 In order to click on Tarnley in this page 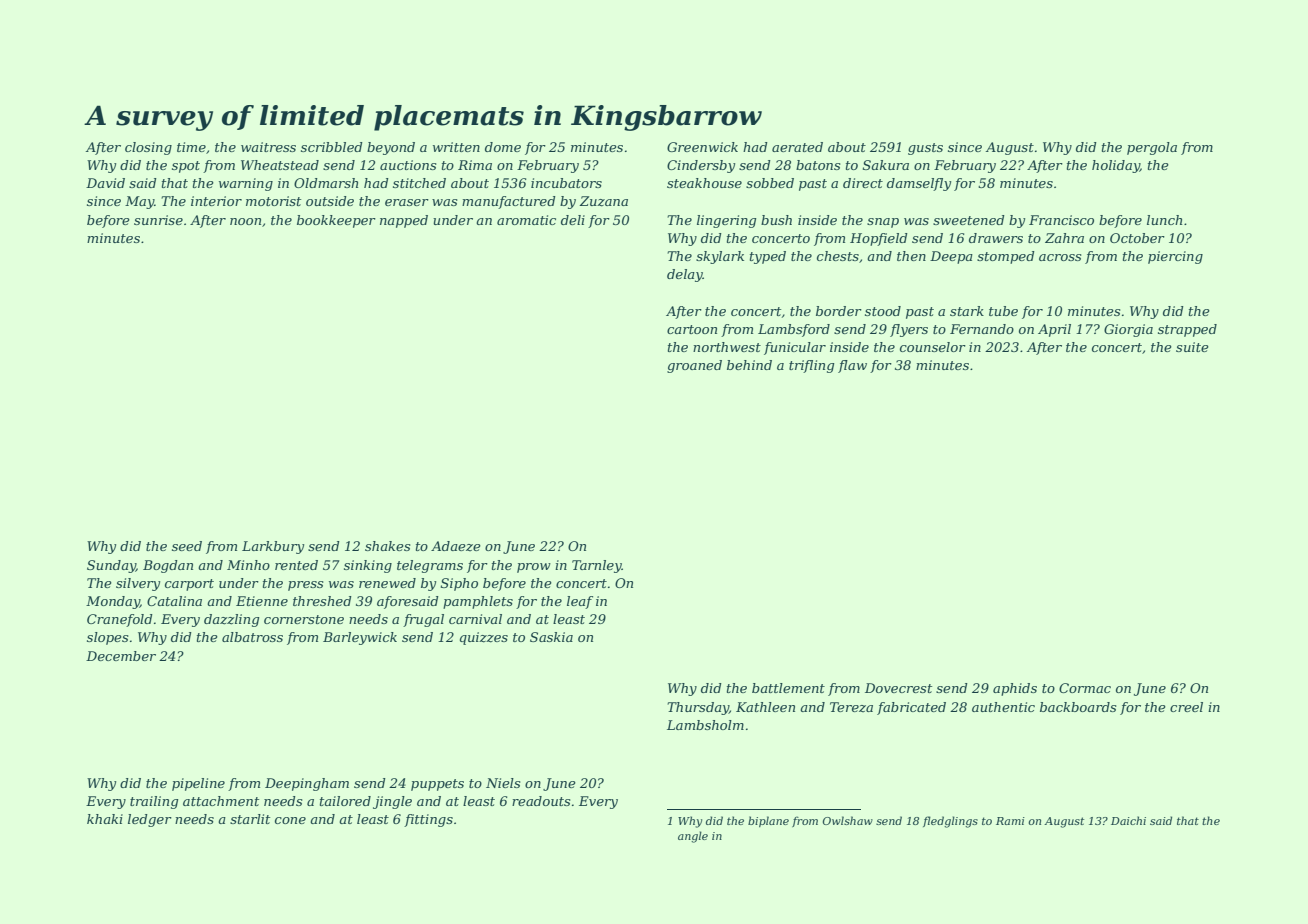, I will do `click(597, 566)`.
